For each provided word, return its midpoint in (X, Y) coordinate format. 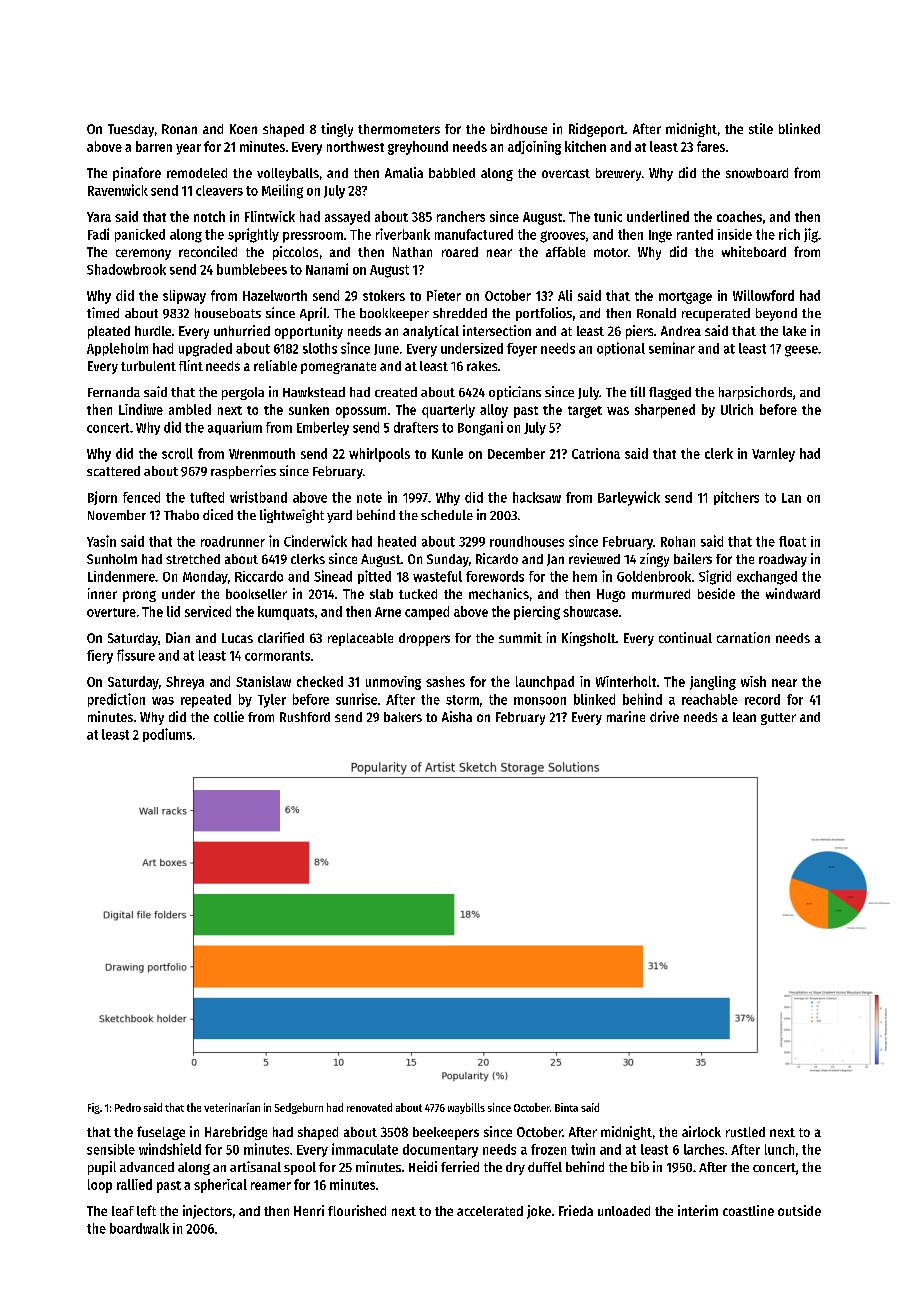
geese (801, 351)
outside (799, 1210)
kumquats (286, 613)
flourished (357, 1210)
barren (154, 146)
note (369, 498)
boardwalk (139, 1228)
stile (761, 128)
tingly (337, 130)
